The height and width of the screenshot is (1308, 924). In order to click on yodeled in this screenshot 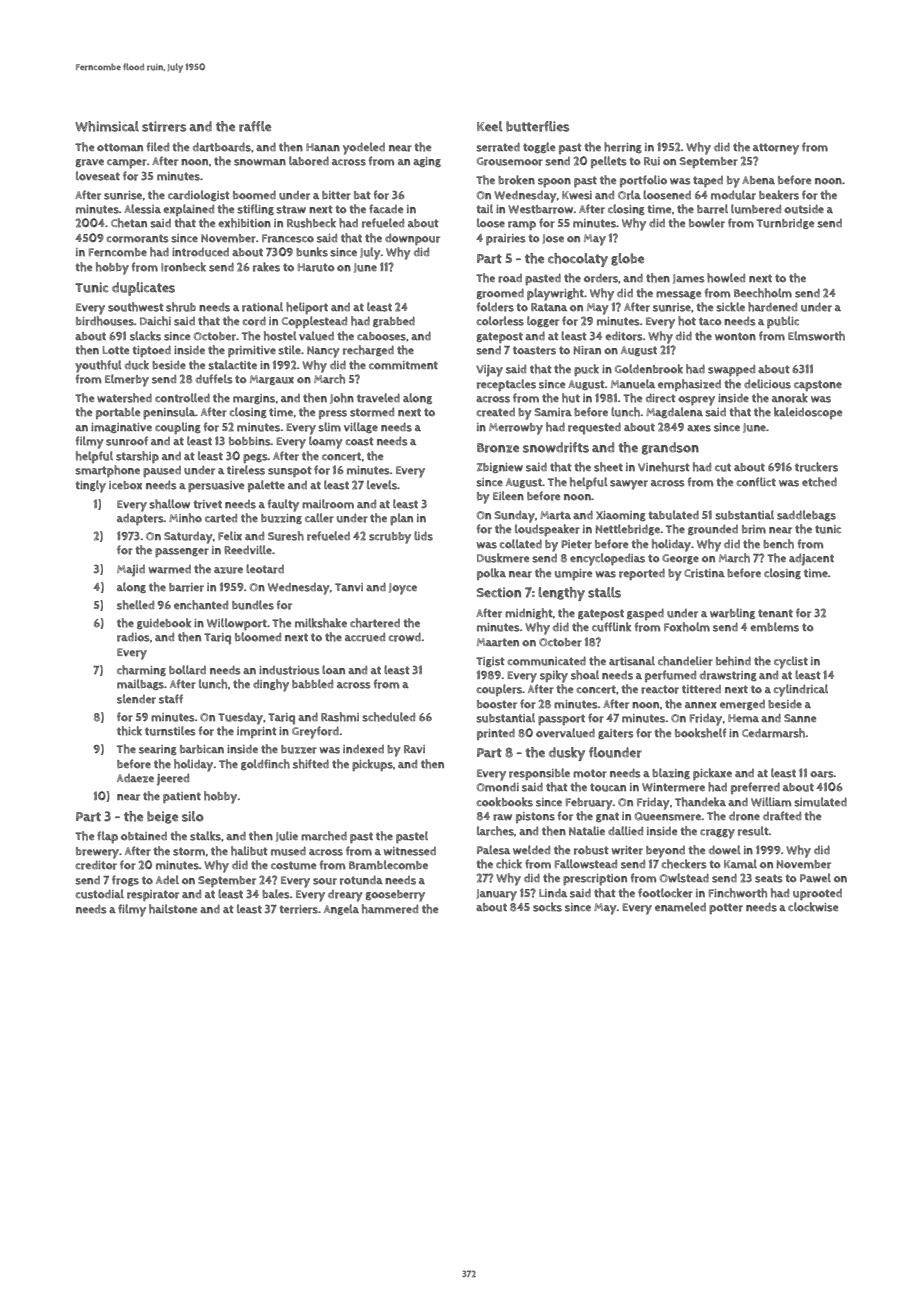, I will do `click(364, 148)`.
